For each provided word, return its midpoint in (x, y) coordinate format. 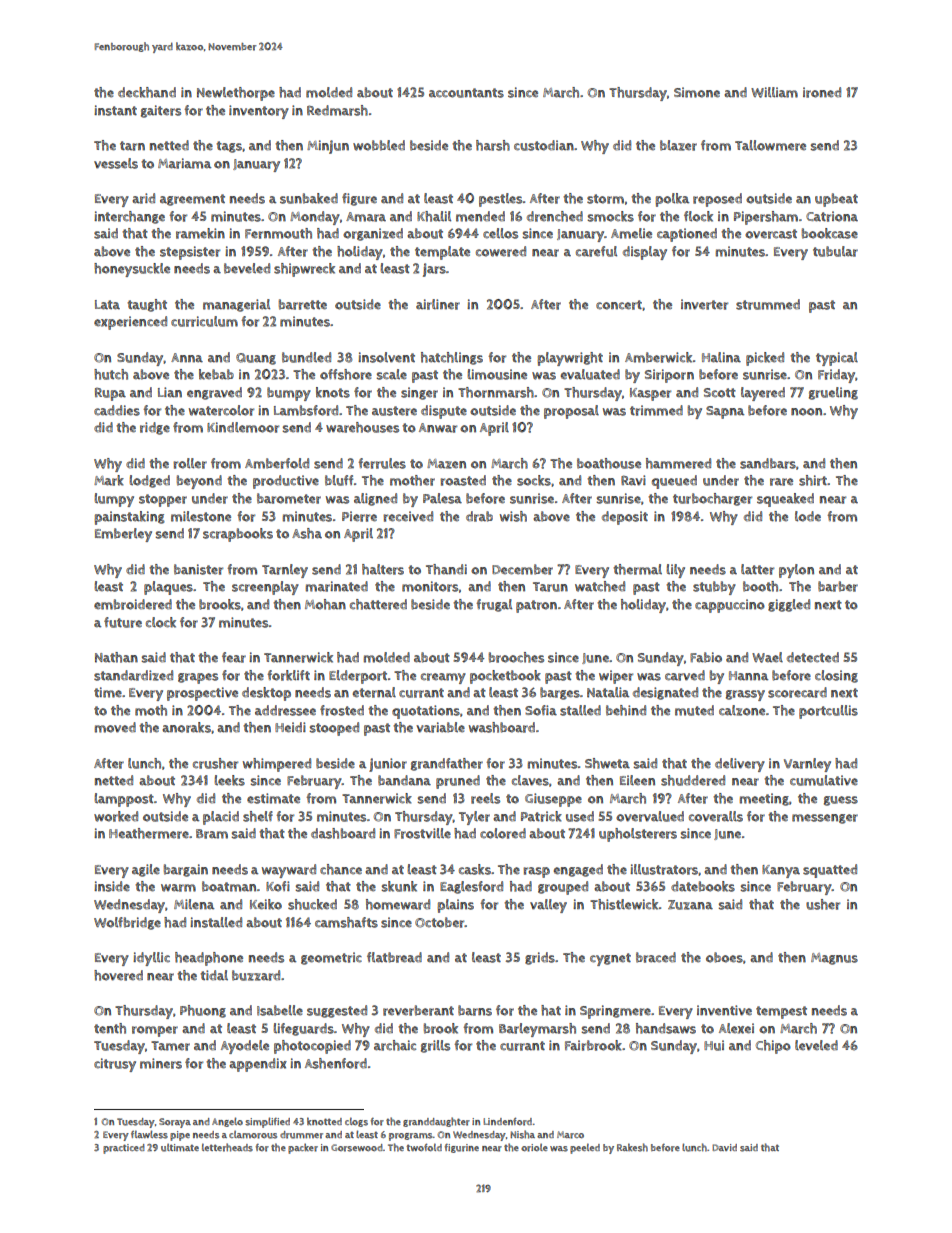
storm (605, 199)
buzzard (256, 975)
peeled (585, 1148)
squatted (830, 871)
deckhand (147, 92)
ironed (822, 92)
